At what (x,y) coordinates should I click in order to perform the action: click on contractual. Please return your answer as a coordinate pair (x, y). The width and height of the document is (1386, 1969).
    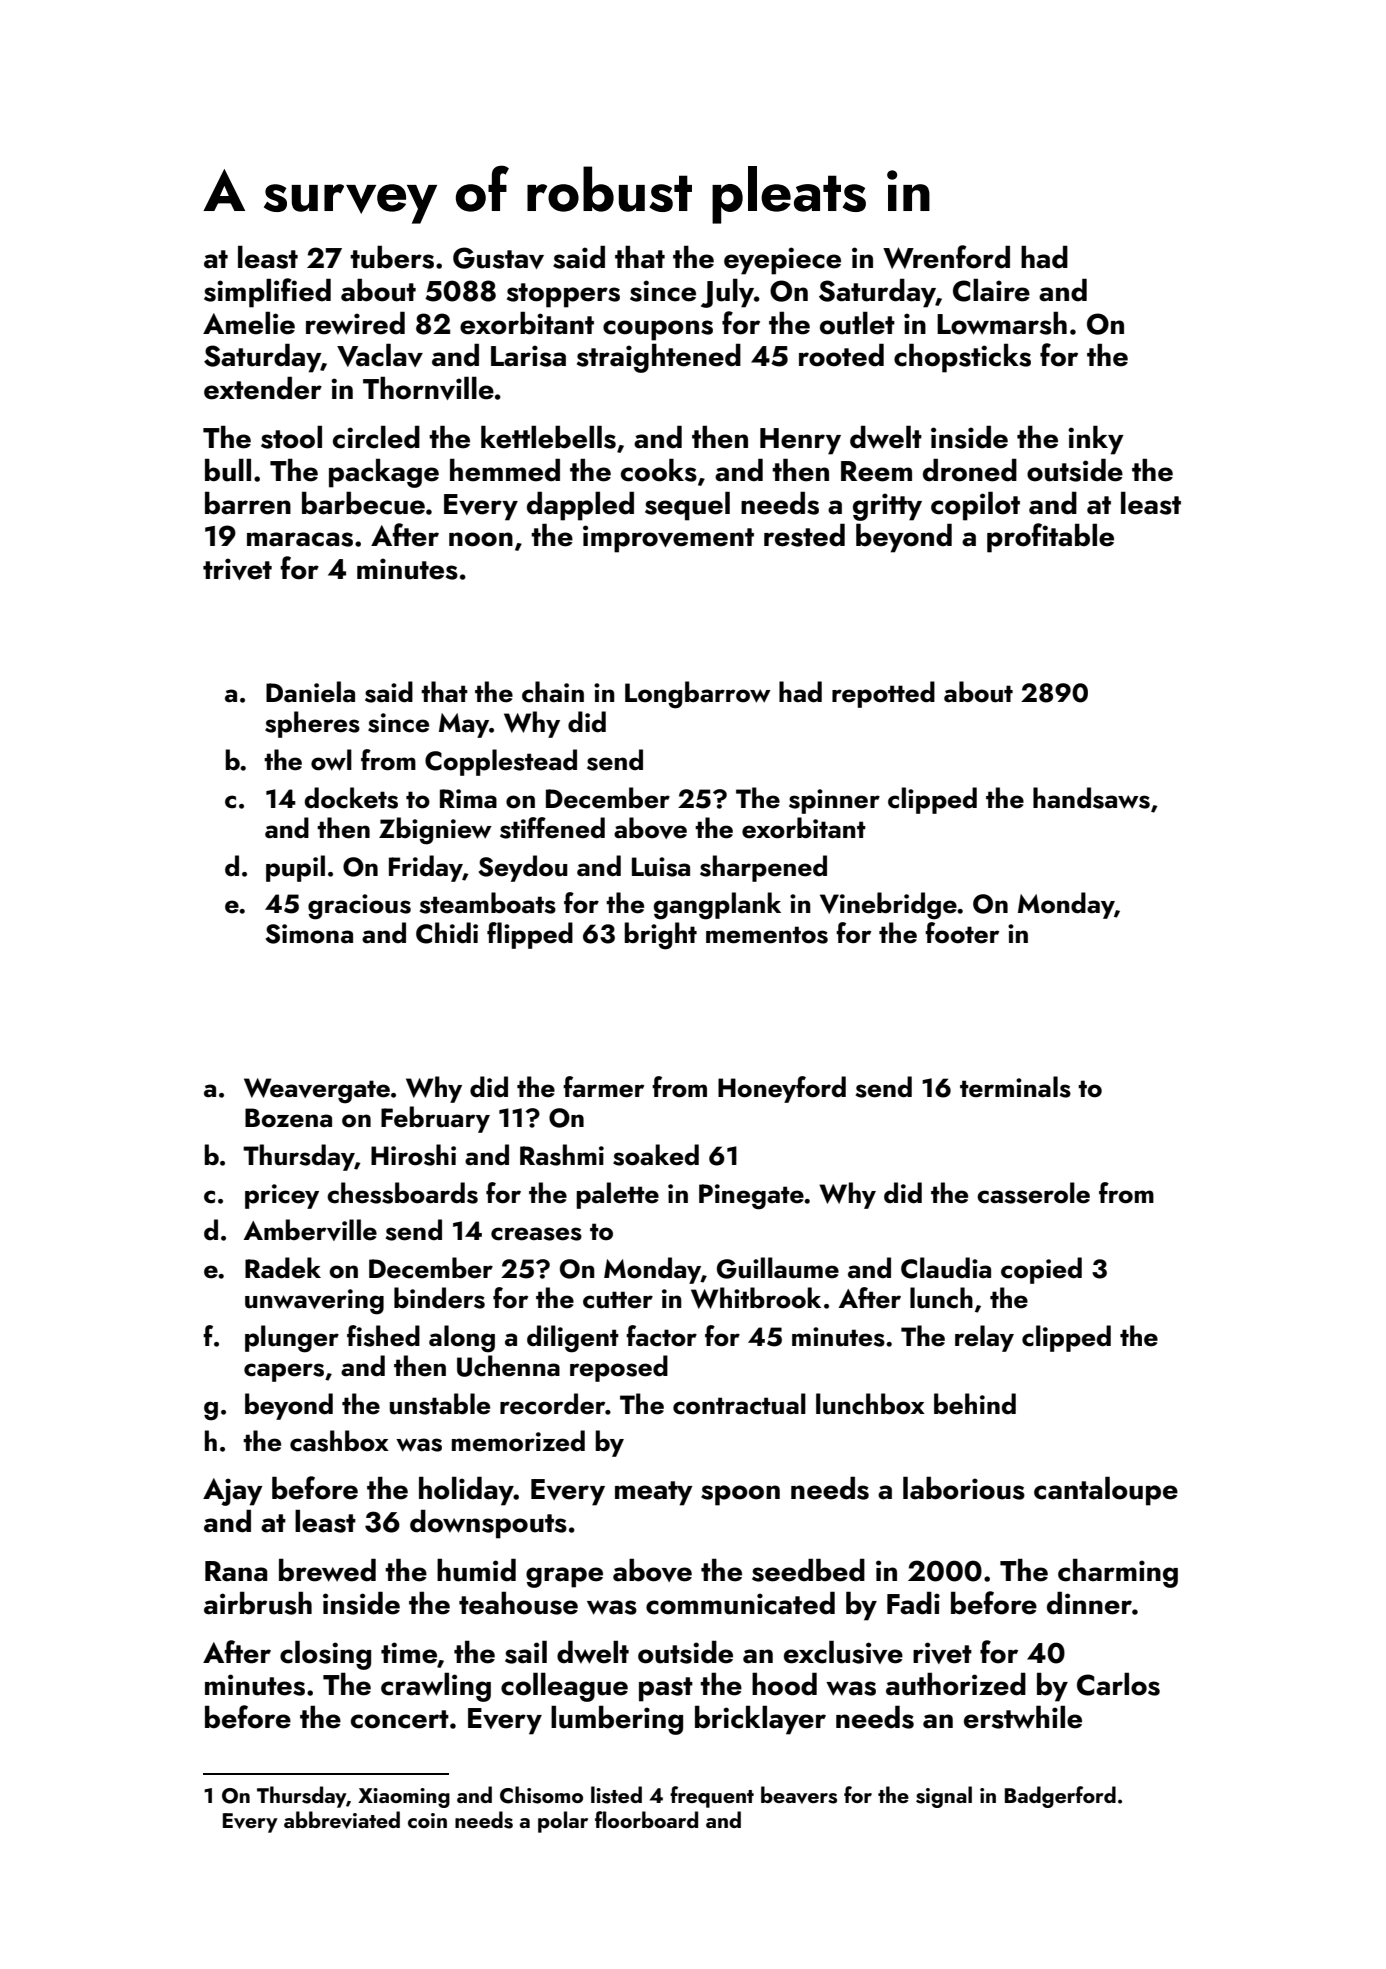
    Looking at the image, I should click on (739, 1404).
